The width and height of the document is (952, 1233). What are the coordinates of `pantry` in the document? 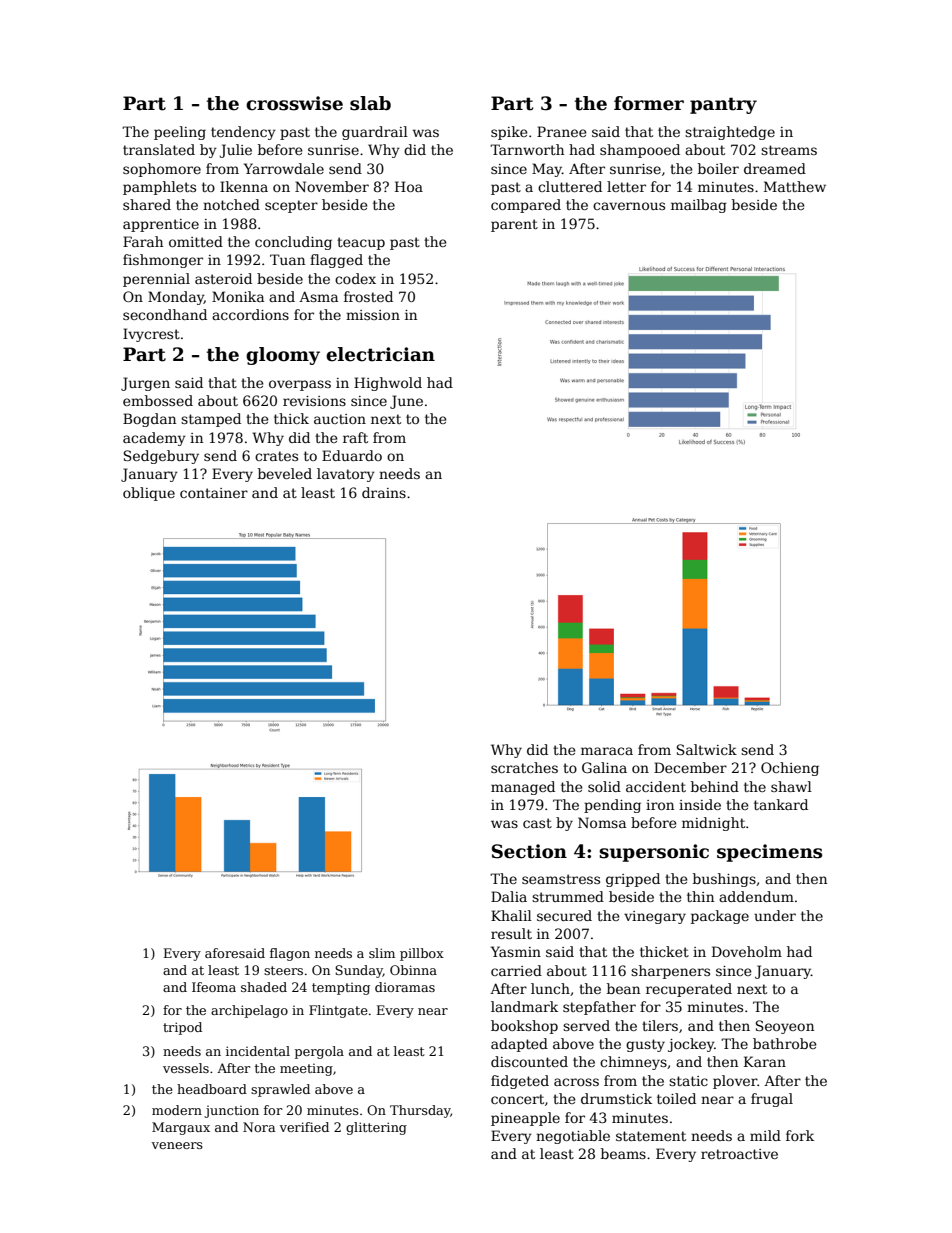 It's located at (723, 105).
